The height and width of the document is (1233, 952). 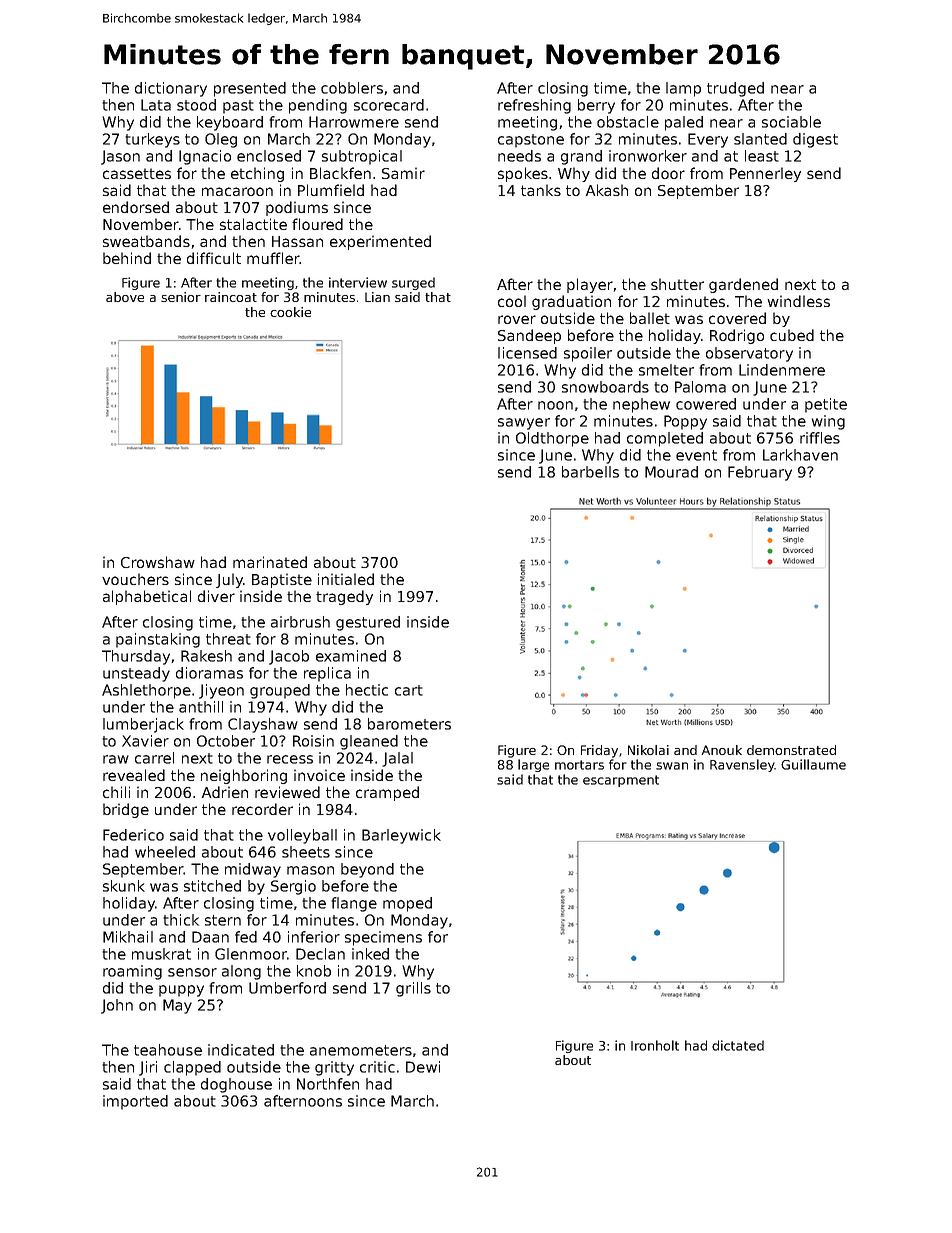 What do you see at coordinates (171, 89) in the document?
I see `dictionary` at bounding box center [171, 89].
